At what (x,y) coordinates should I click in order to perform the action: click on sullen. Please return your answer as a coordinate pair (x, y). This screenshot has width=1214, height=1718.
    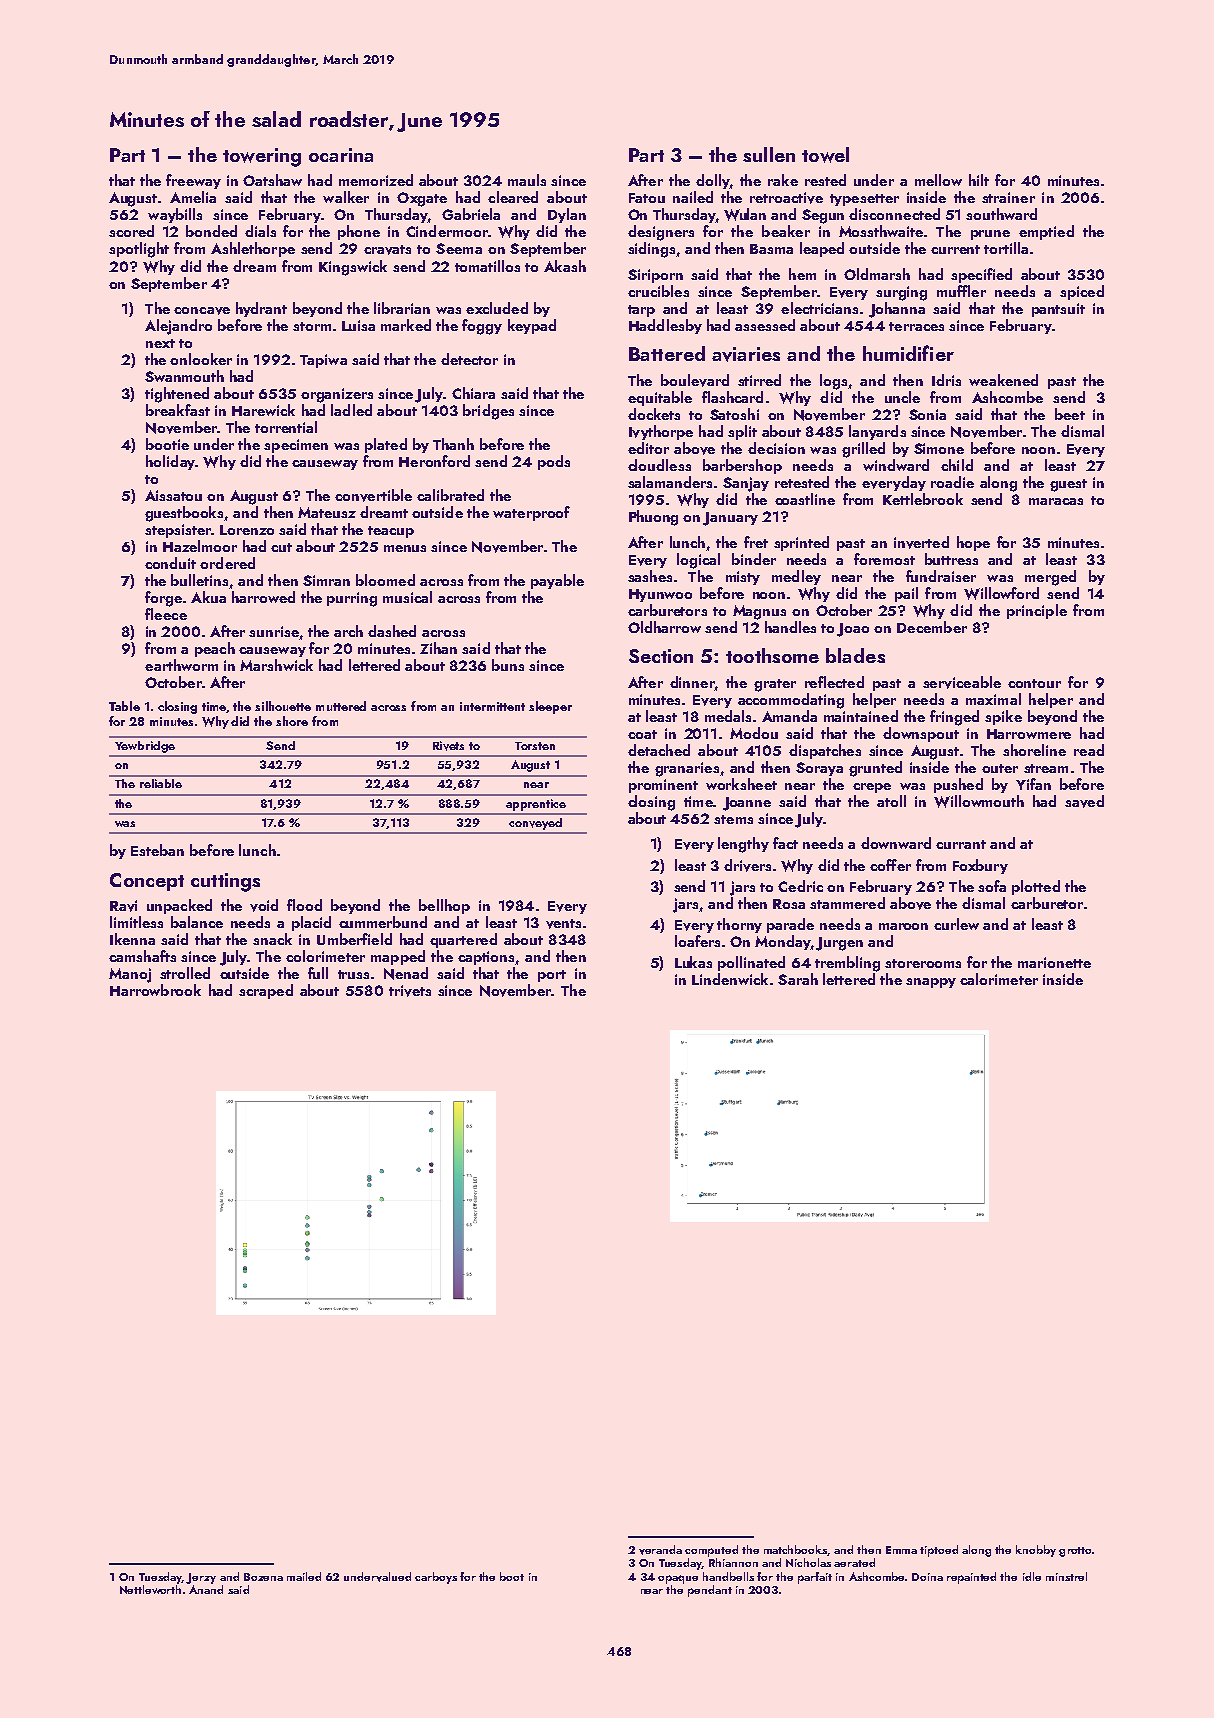
    Looking at the image, I should click on (769, 154).
